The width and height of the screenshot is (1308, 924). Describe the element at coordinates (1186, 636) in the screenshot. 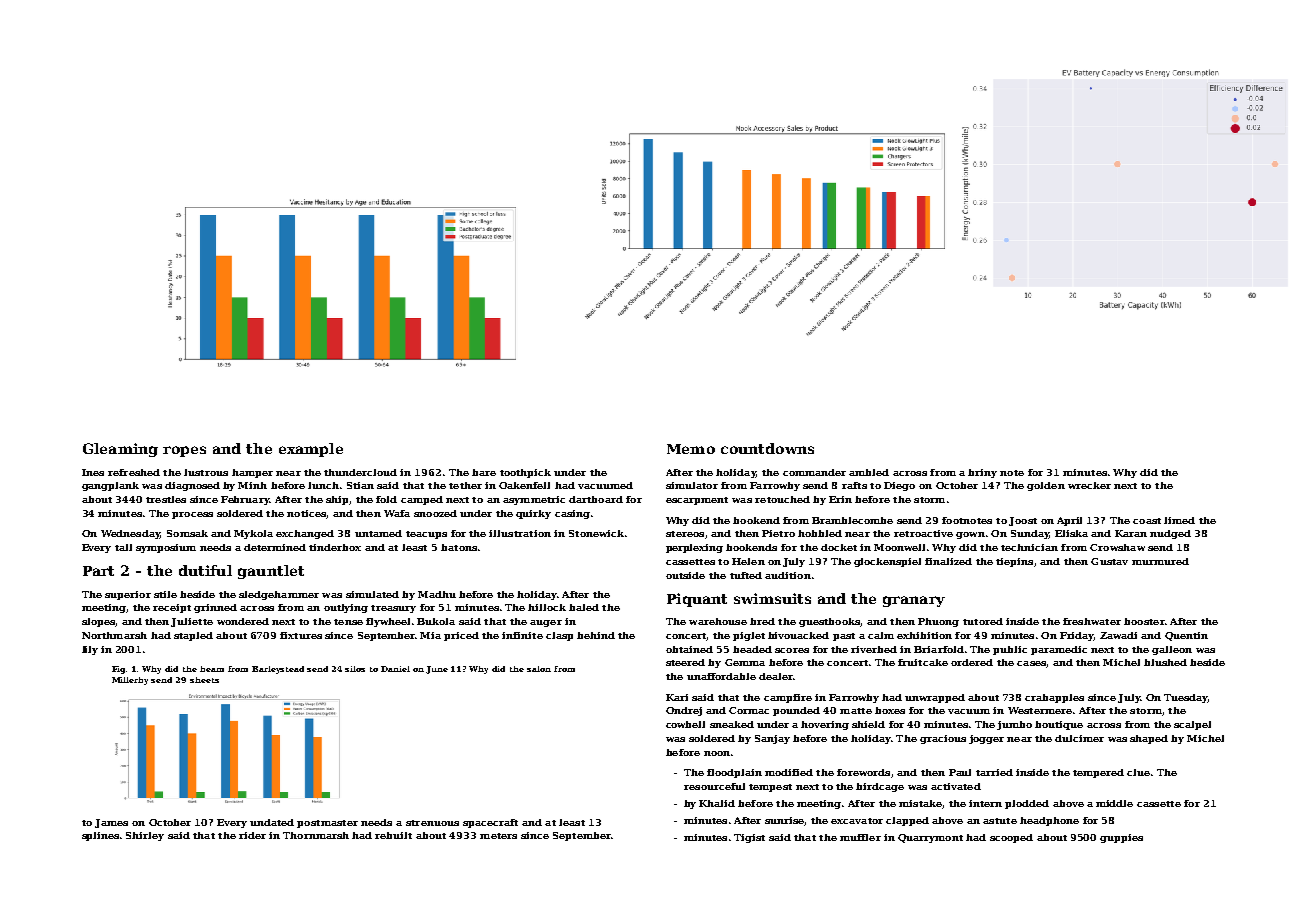

I see `Quentin` at that location.
